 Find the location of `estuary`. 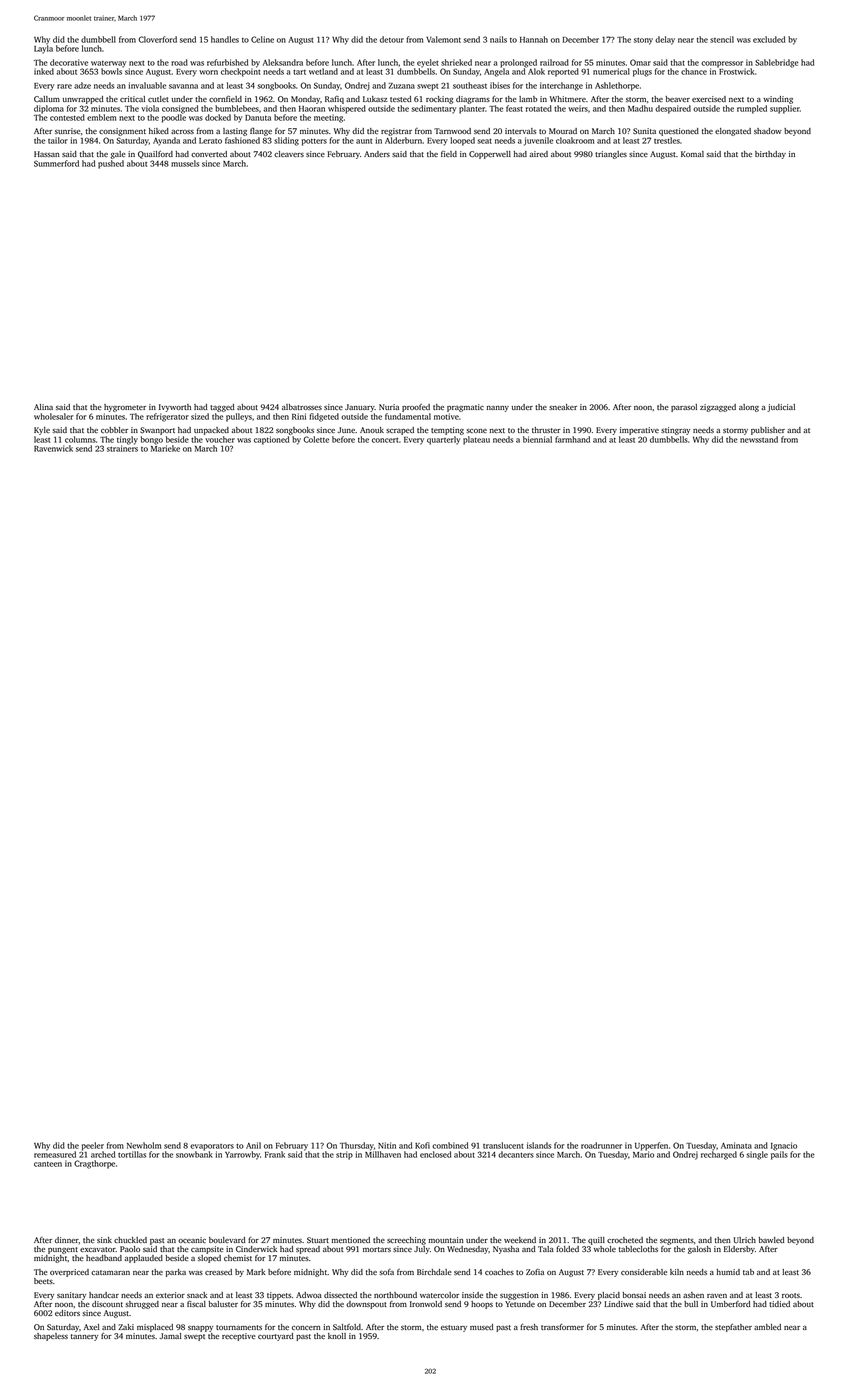

estuary is located at coordinates (454, 1328).
